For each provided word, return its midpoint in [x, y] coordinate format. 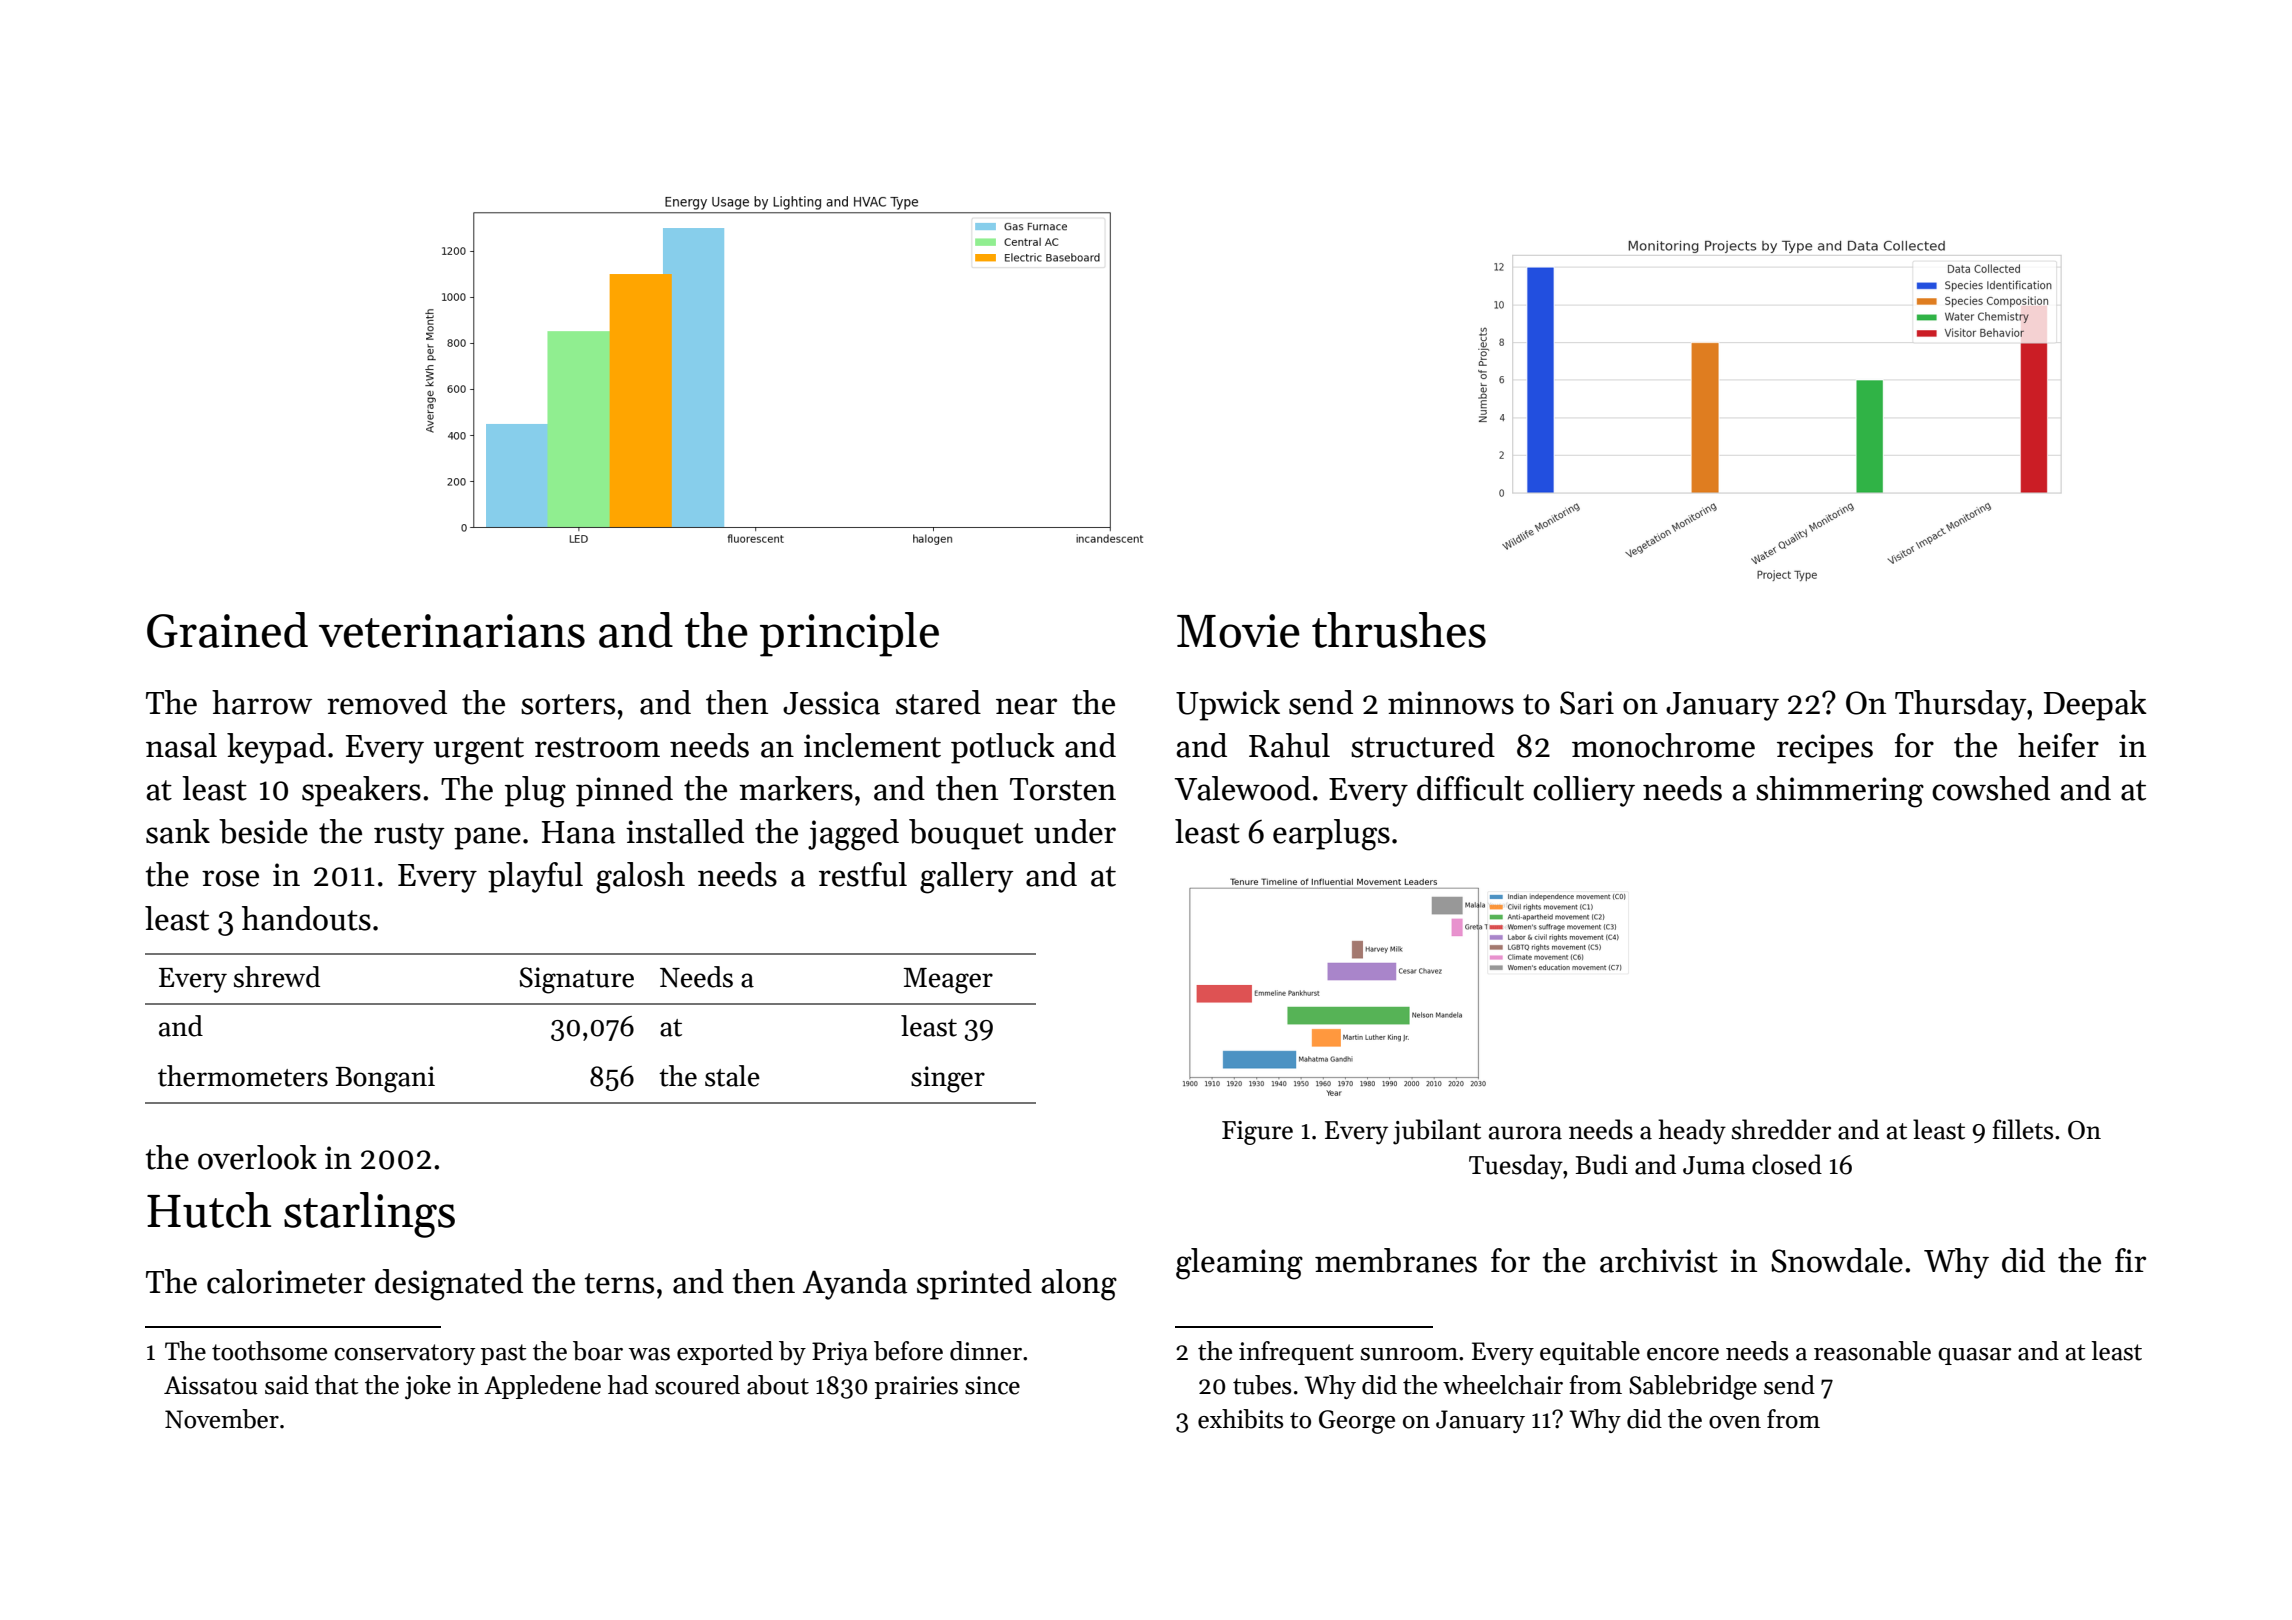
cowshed [1991, 788]
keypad [276, 748]
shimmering [1840, 792]
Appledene [542, 1387]
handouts [306, 918]
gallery [967, 878]
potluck [1003, 748]
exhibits [1240, 1419]
